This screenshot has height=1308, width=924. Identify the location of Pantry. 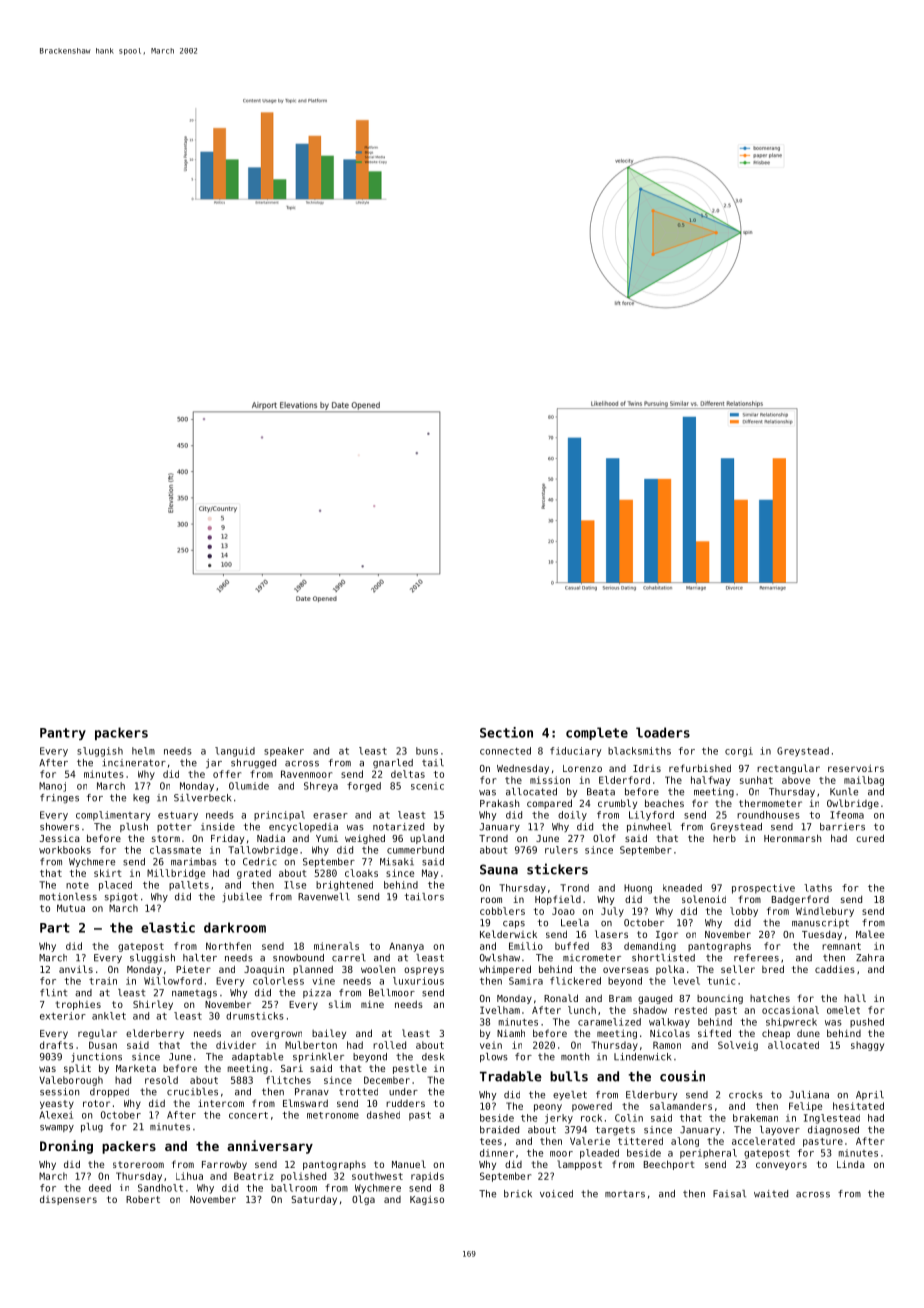
(63, 734).
